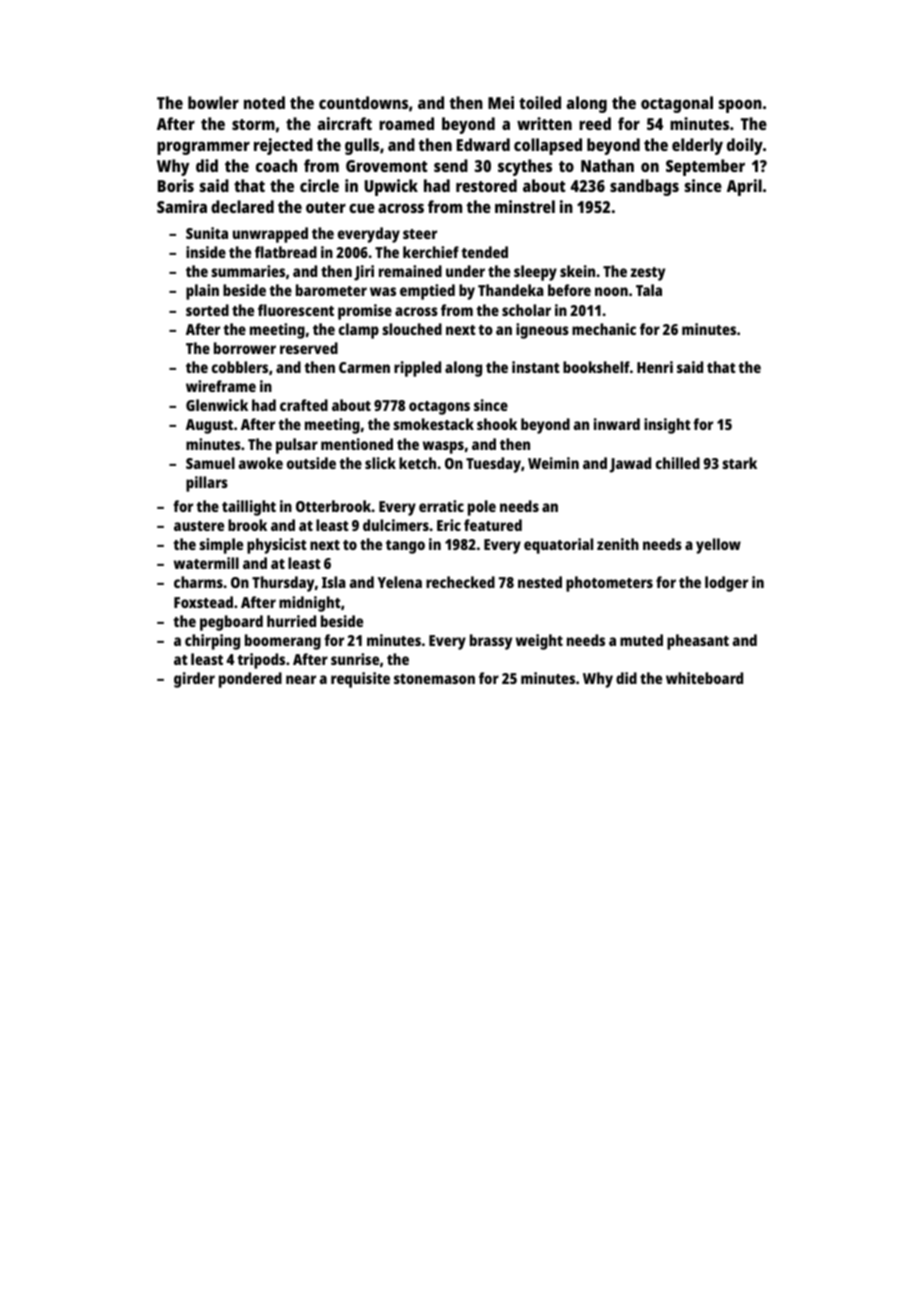 The height and width of the screenshot is (1311, 924). What do you see at coordinates (212, 642) in the screenshot?
I see `chirping` at bounding box center [212, 642].
